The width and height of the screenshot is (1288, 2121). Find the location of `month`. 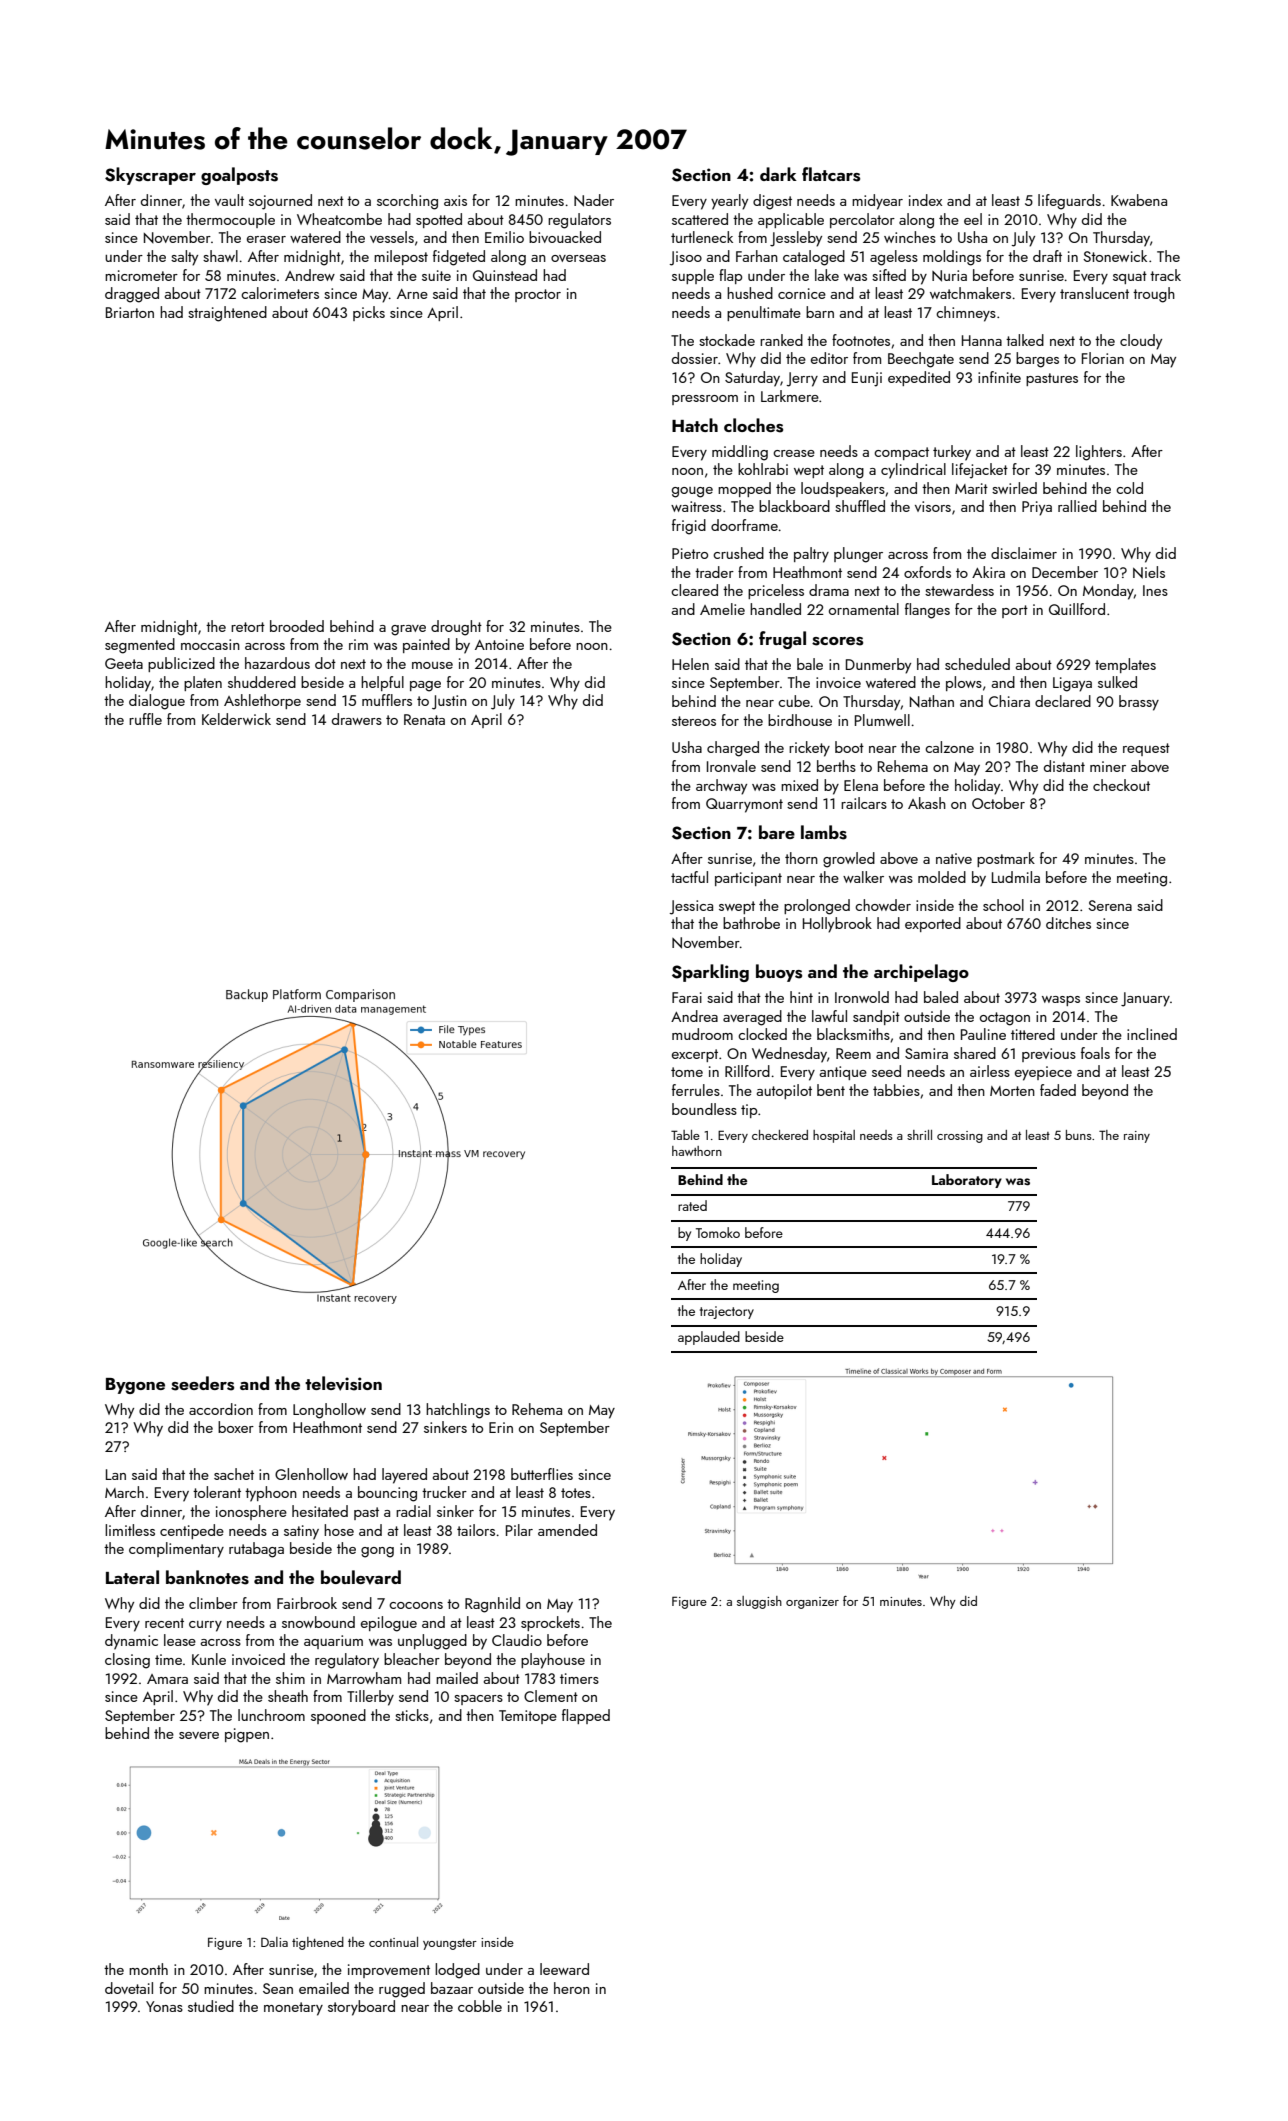

month is located at coordinates (148, 1969).
